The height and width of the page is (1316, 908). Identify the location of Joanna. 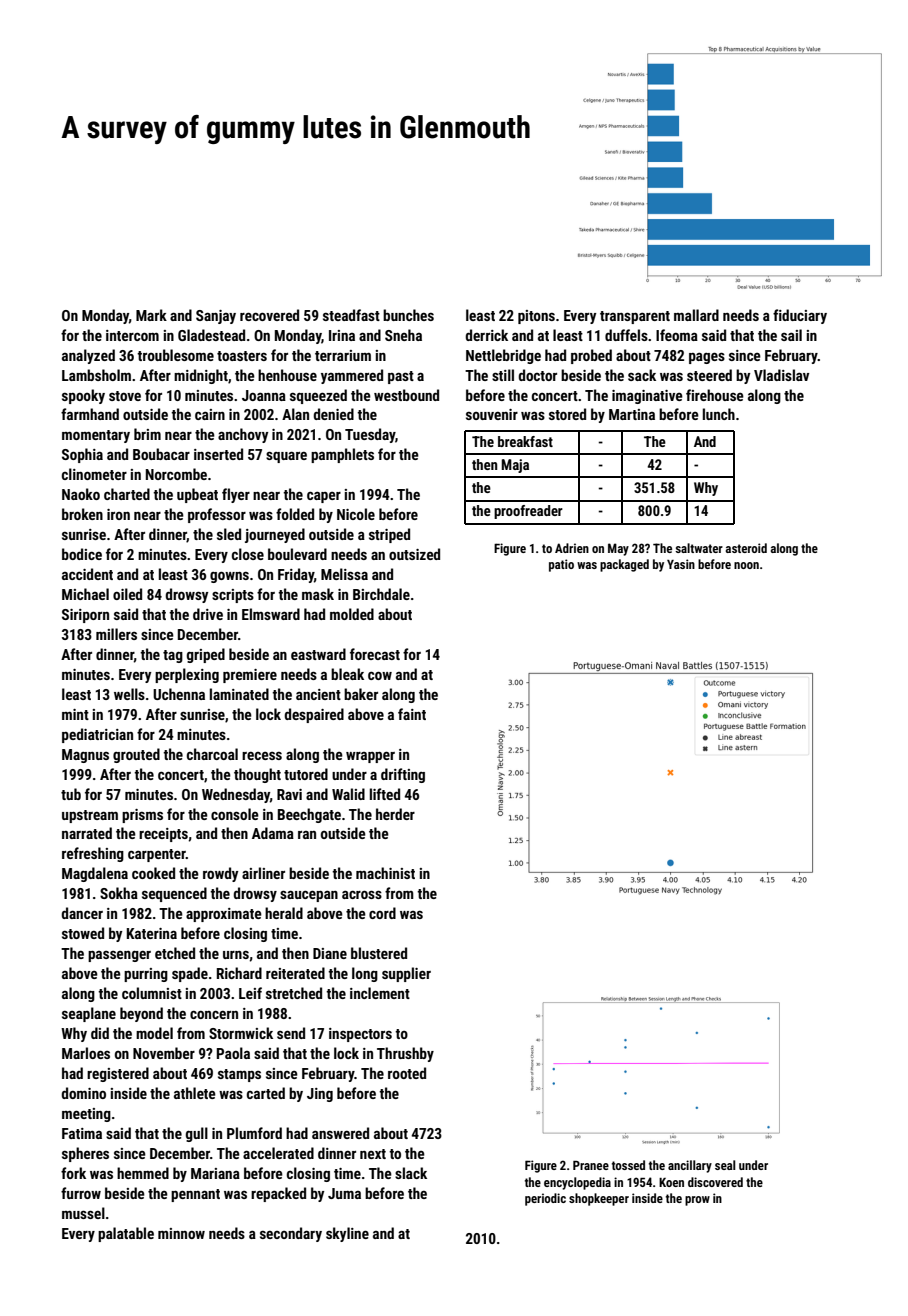
(264, 395).
